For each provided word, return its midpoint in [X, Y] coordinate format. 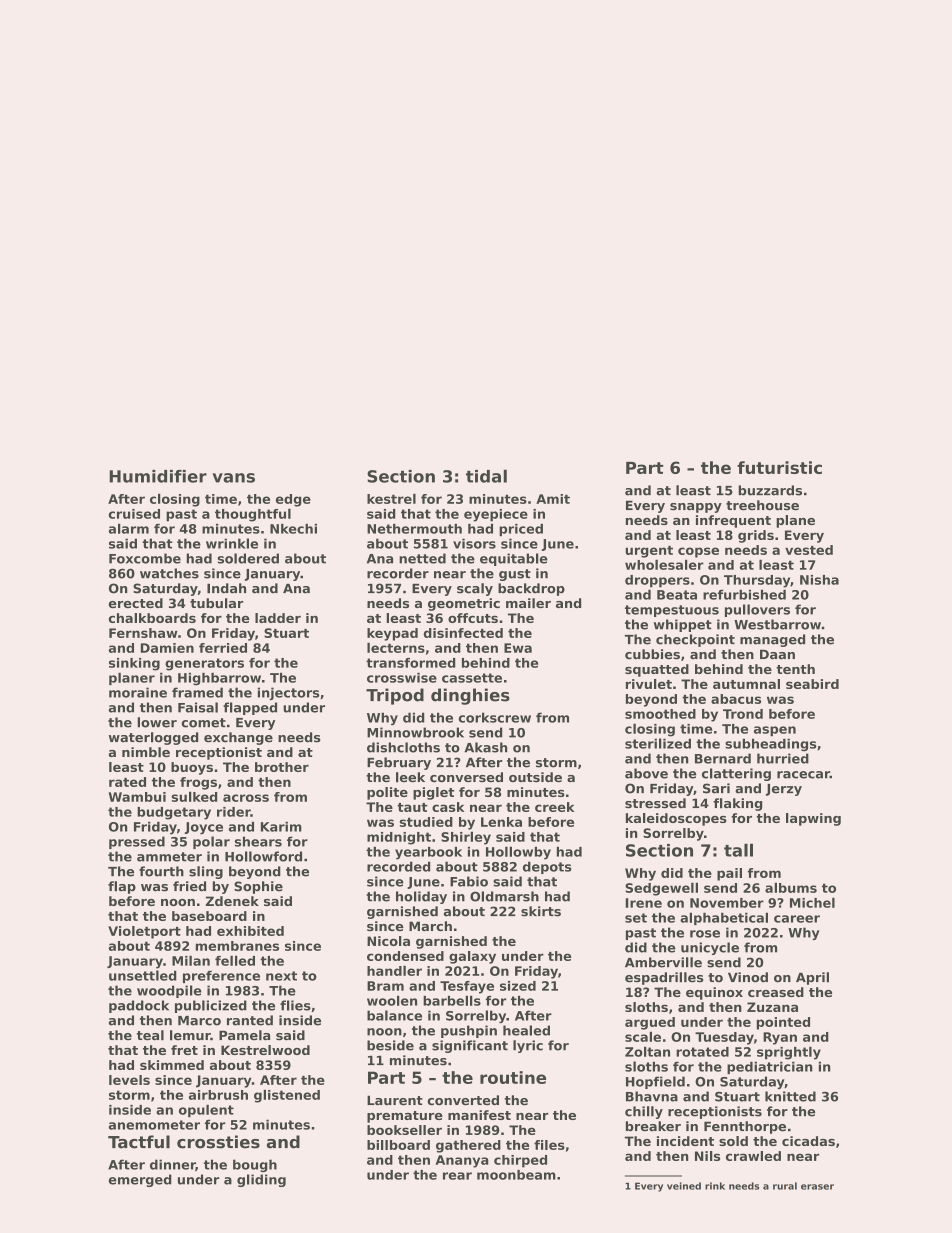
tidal [486, 476]
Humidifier [158, 476]
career [797, 919]
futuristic [779, 467]
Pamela [244, 1035]
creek [555, 807]
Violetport [144, 932]
